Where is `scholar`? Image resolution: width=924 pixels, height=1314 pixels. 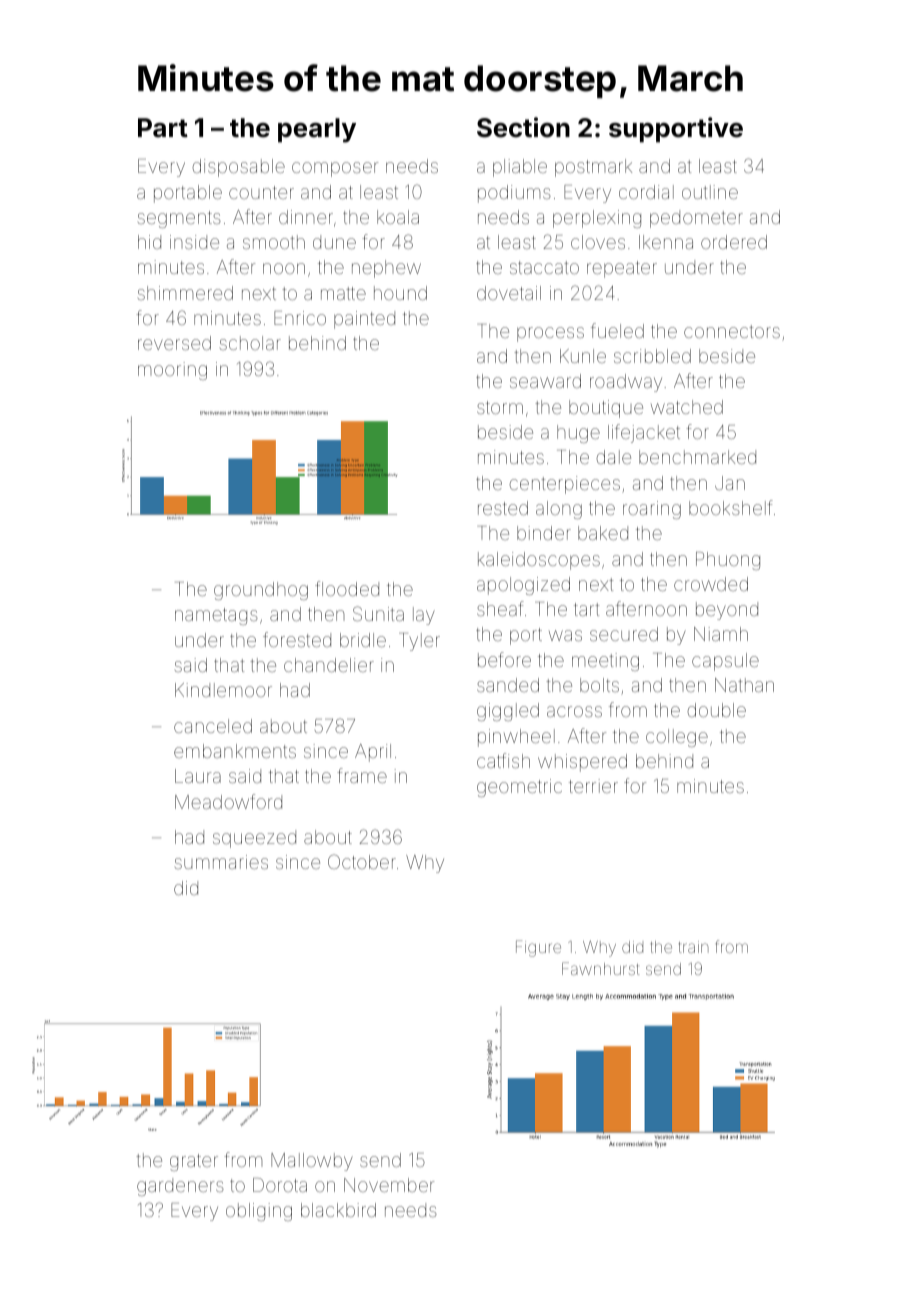
scholar is located at coordinates (250, 343).
